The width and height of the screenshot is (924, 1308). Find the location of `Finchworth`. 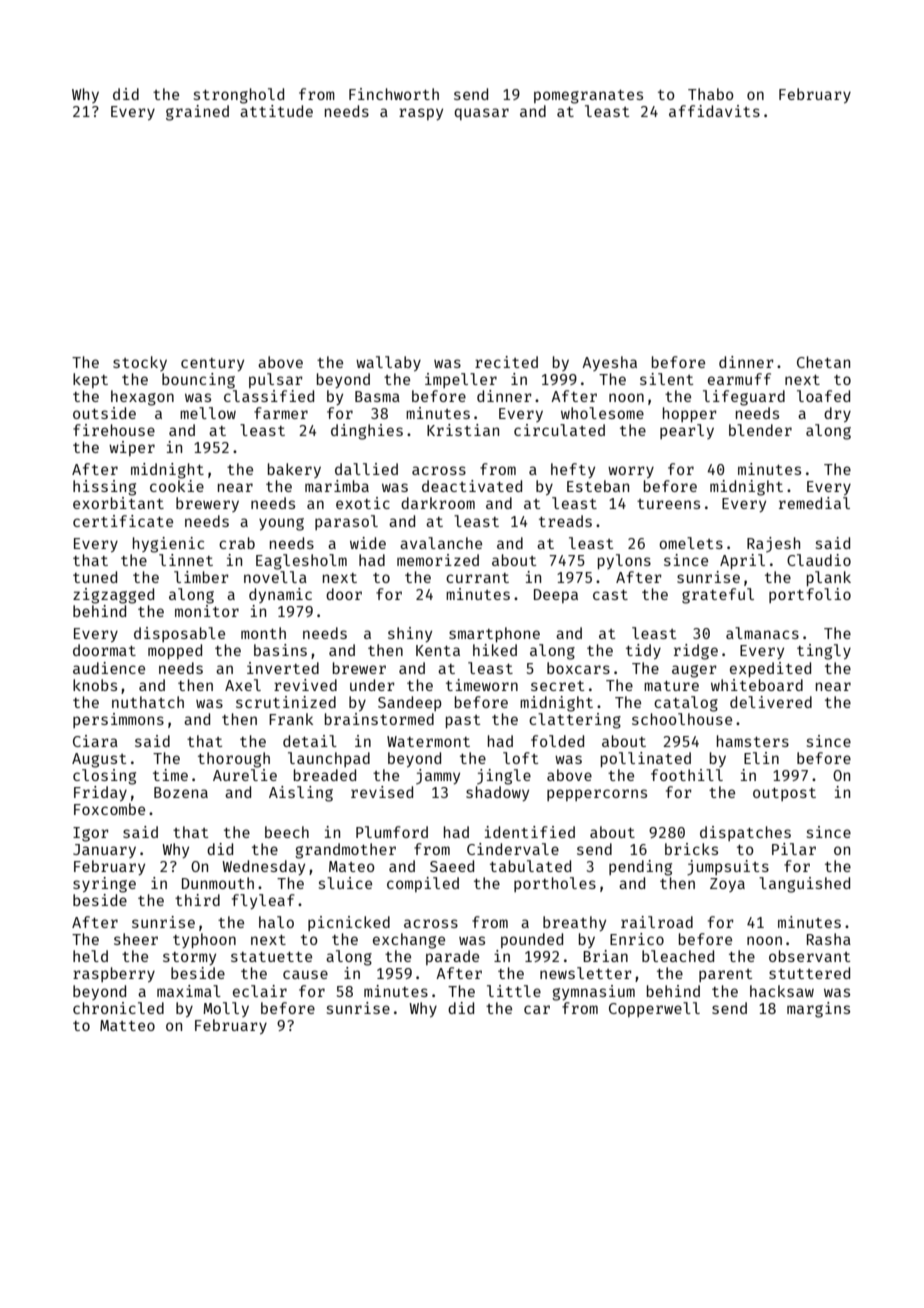

Finchworth is located at coordinates (394, 94).
